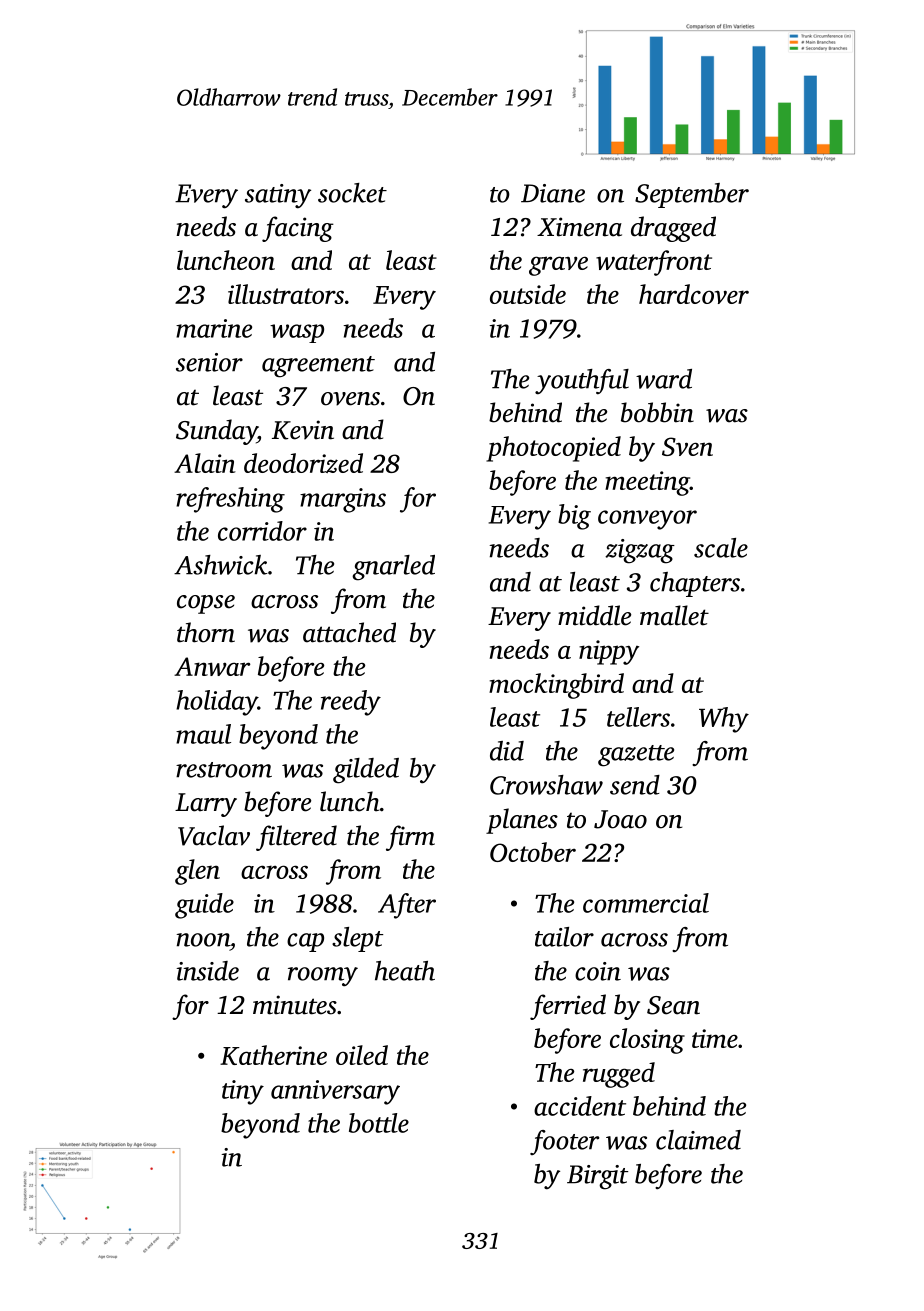 The image size is (924, 1311). I want to click on firm, so click(410, 838).
